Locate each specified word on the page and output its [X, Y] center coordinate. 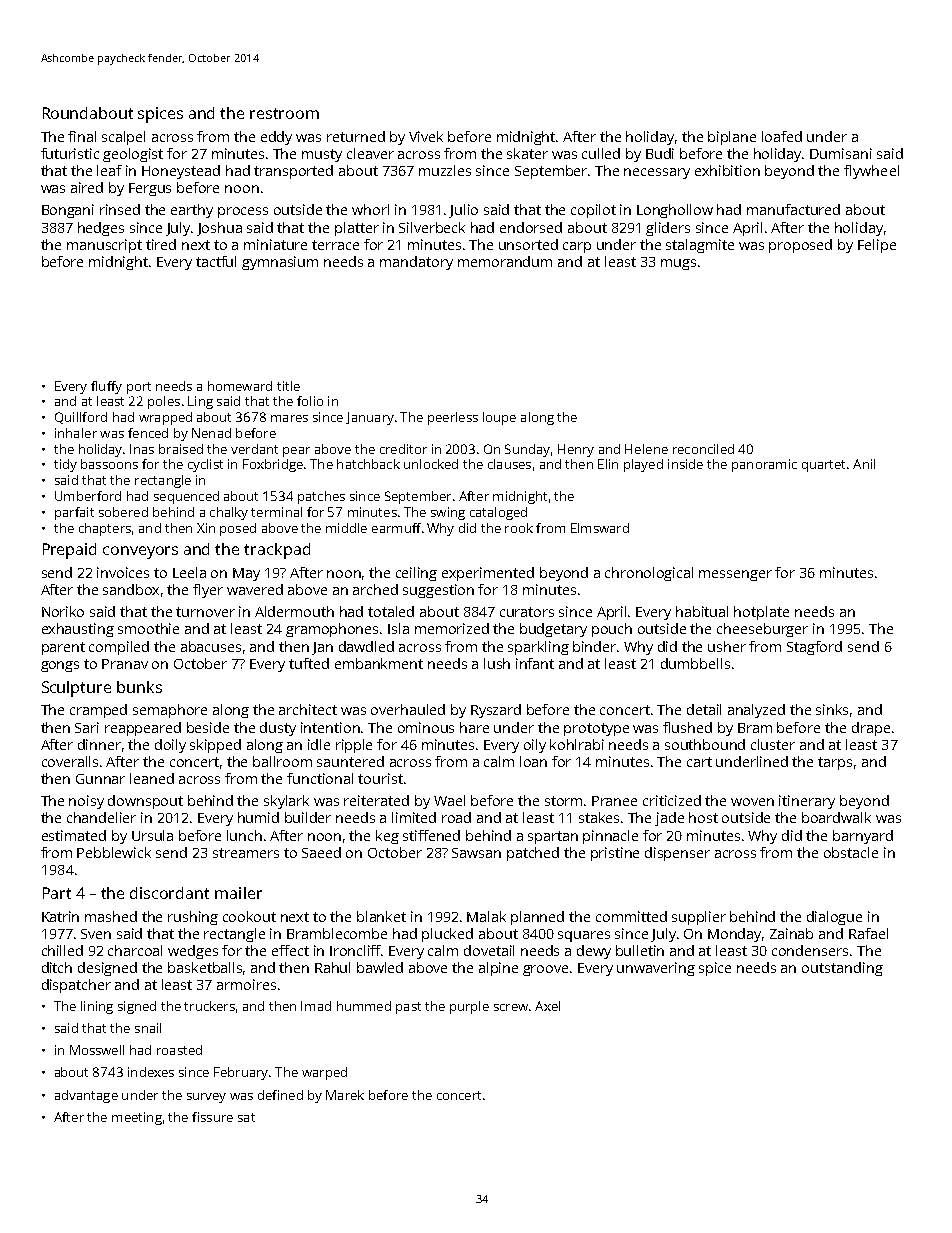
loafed [782, 136]
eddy [276, 138]
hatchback [368, 464]
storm [563, 801]
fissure [212, 1117]
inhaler [76, 433]
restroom [284, 113]
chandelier [101, 817]
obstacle [851, 852]
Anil [864, 464]
